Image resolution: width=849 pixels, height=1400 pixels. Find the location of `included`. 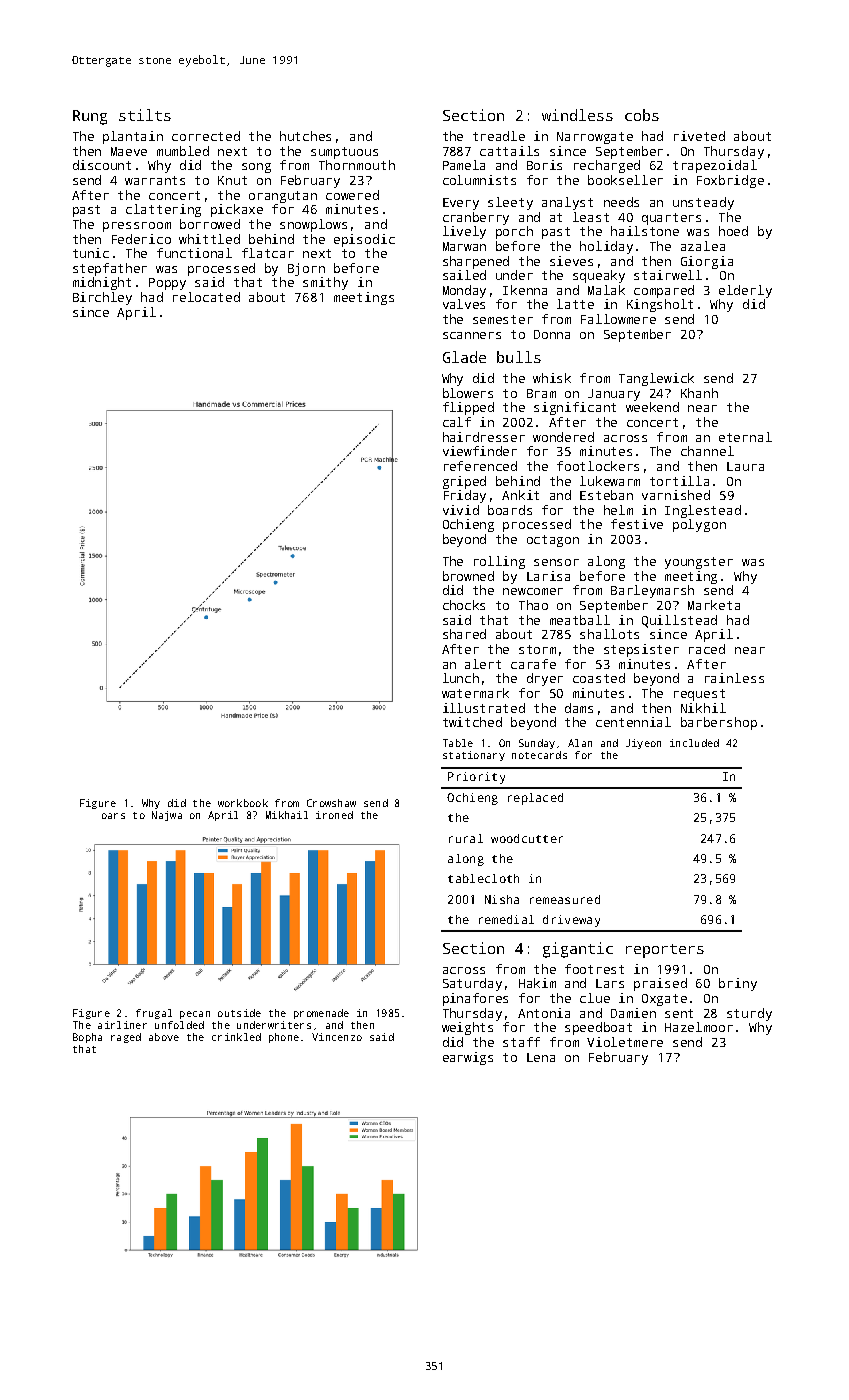

included is located at coordinates (694, 743).
